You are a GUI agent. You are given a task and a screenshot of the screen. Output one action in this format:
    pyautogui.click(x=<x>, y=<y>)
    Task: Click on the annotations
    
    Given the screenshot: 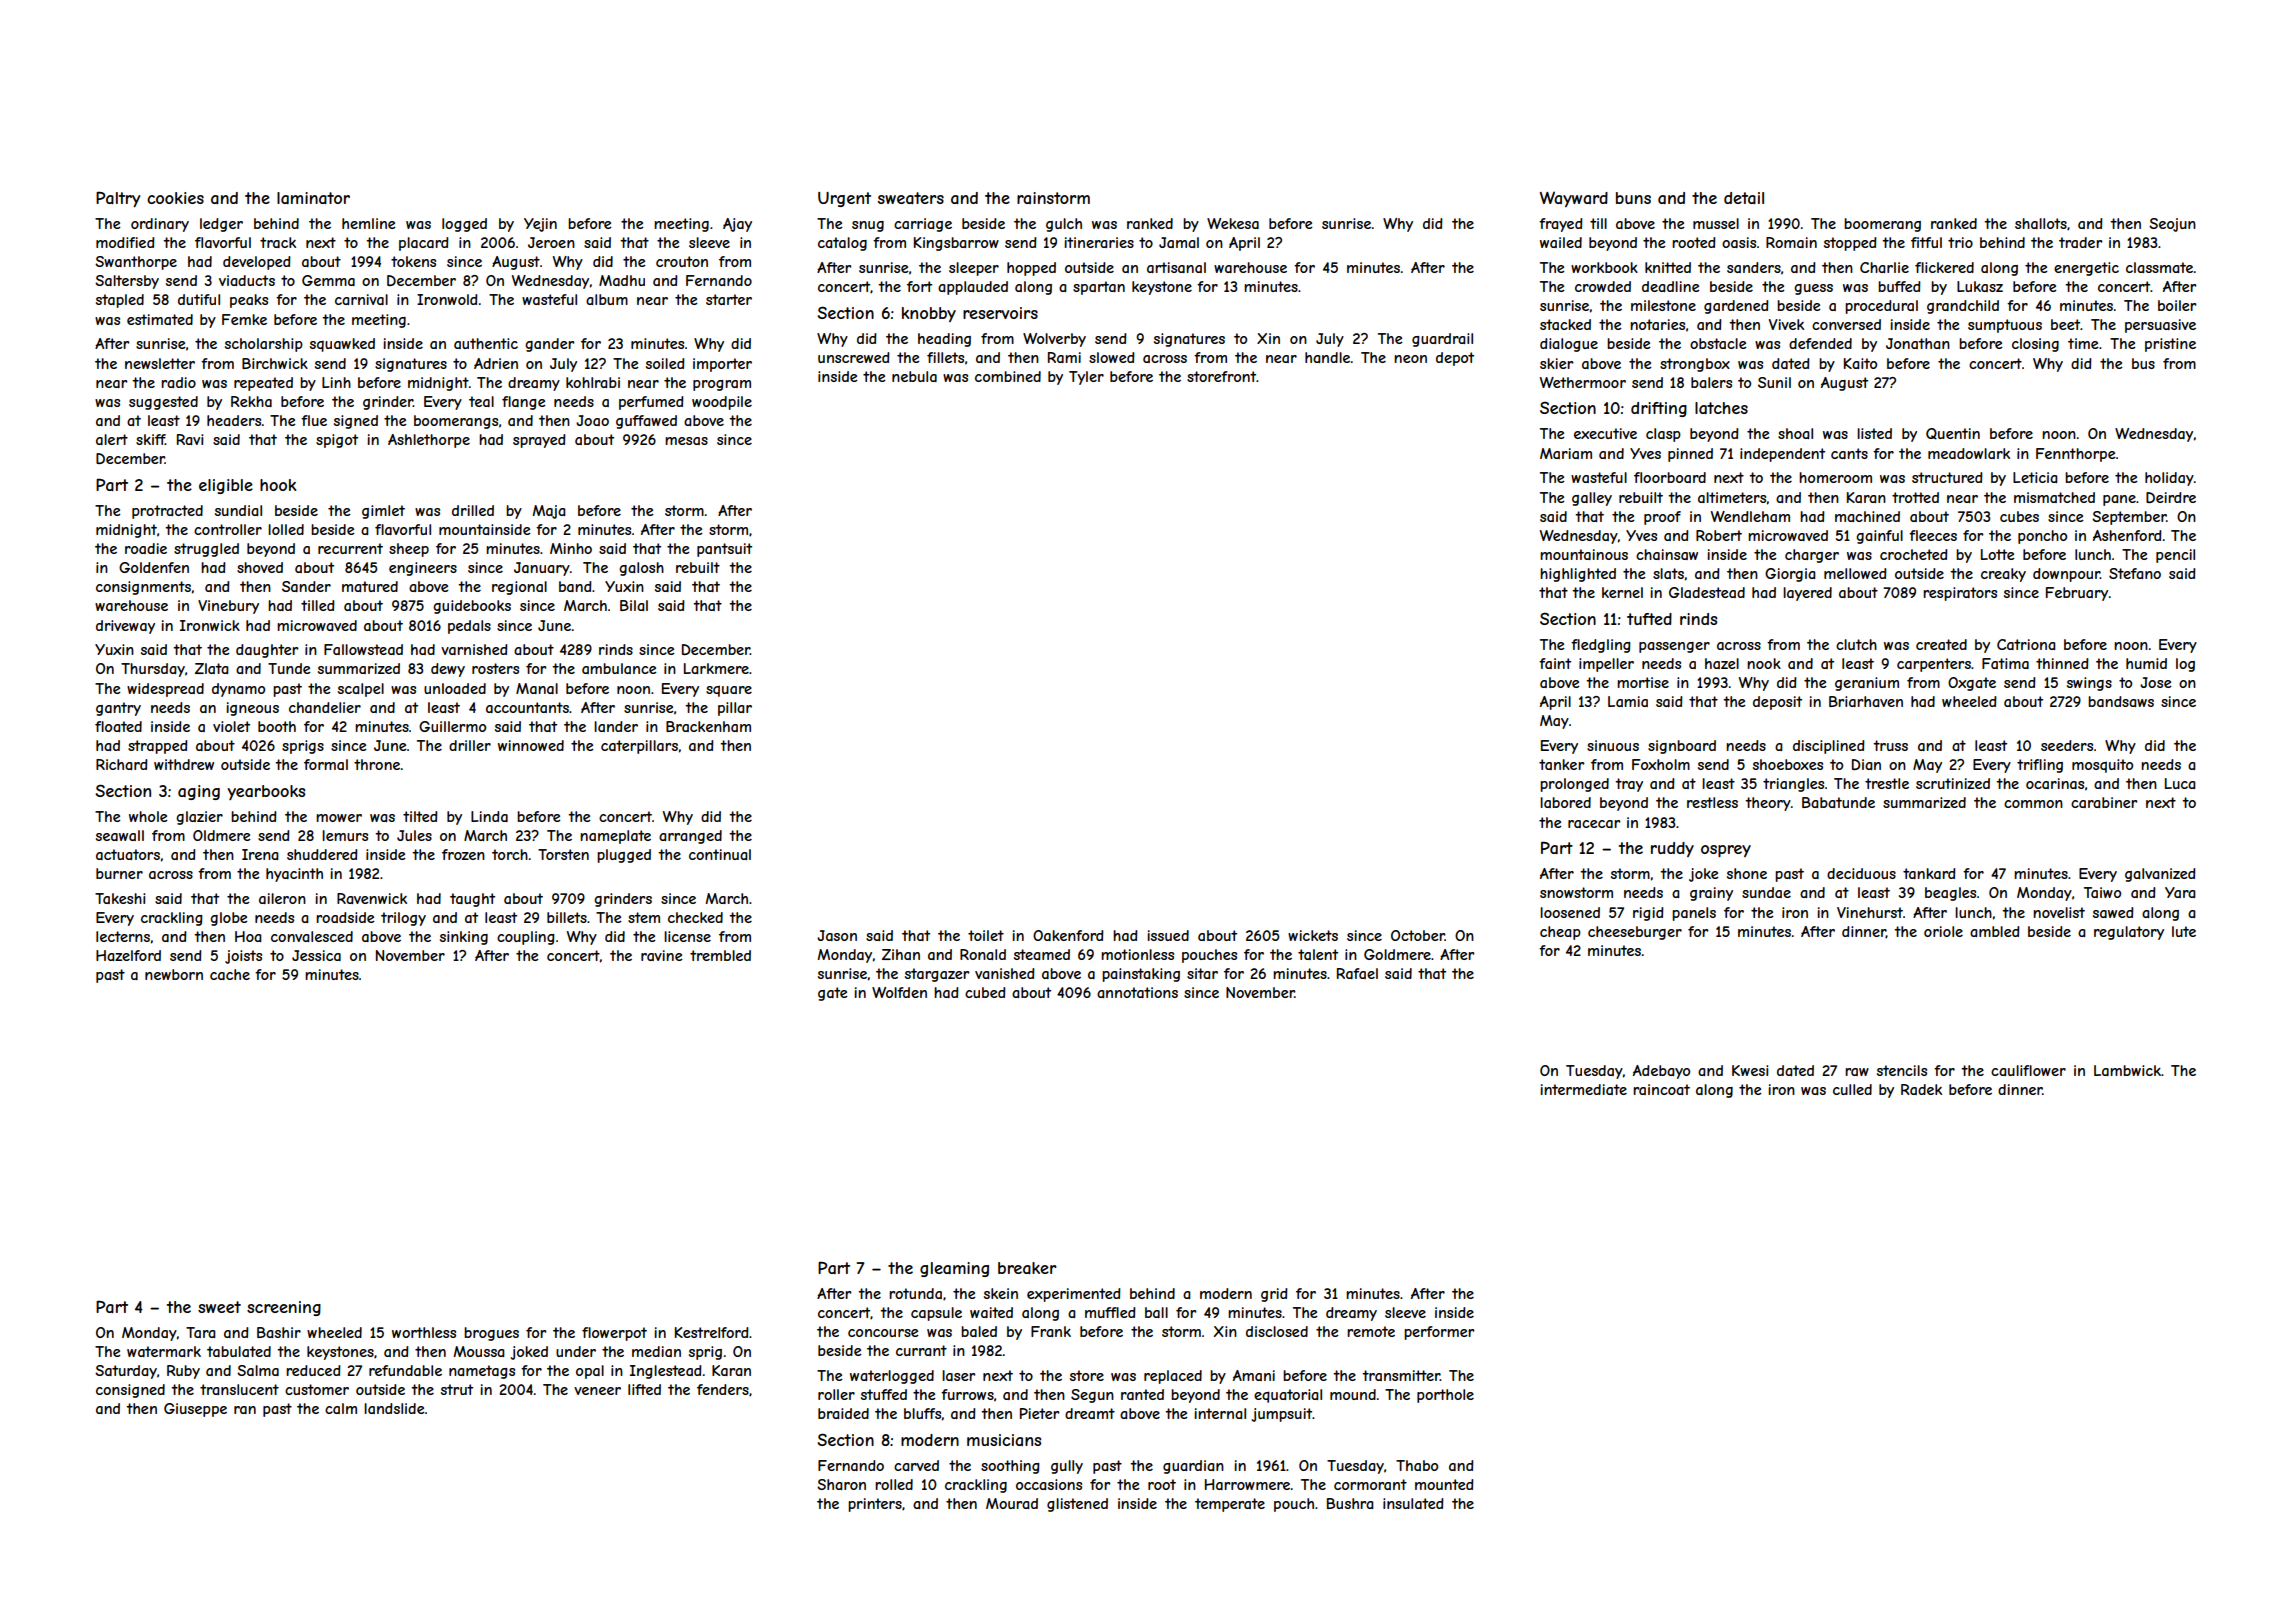 What is the action you would take?
    pyautogui.click(x=1137, y=992)
